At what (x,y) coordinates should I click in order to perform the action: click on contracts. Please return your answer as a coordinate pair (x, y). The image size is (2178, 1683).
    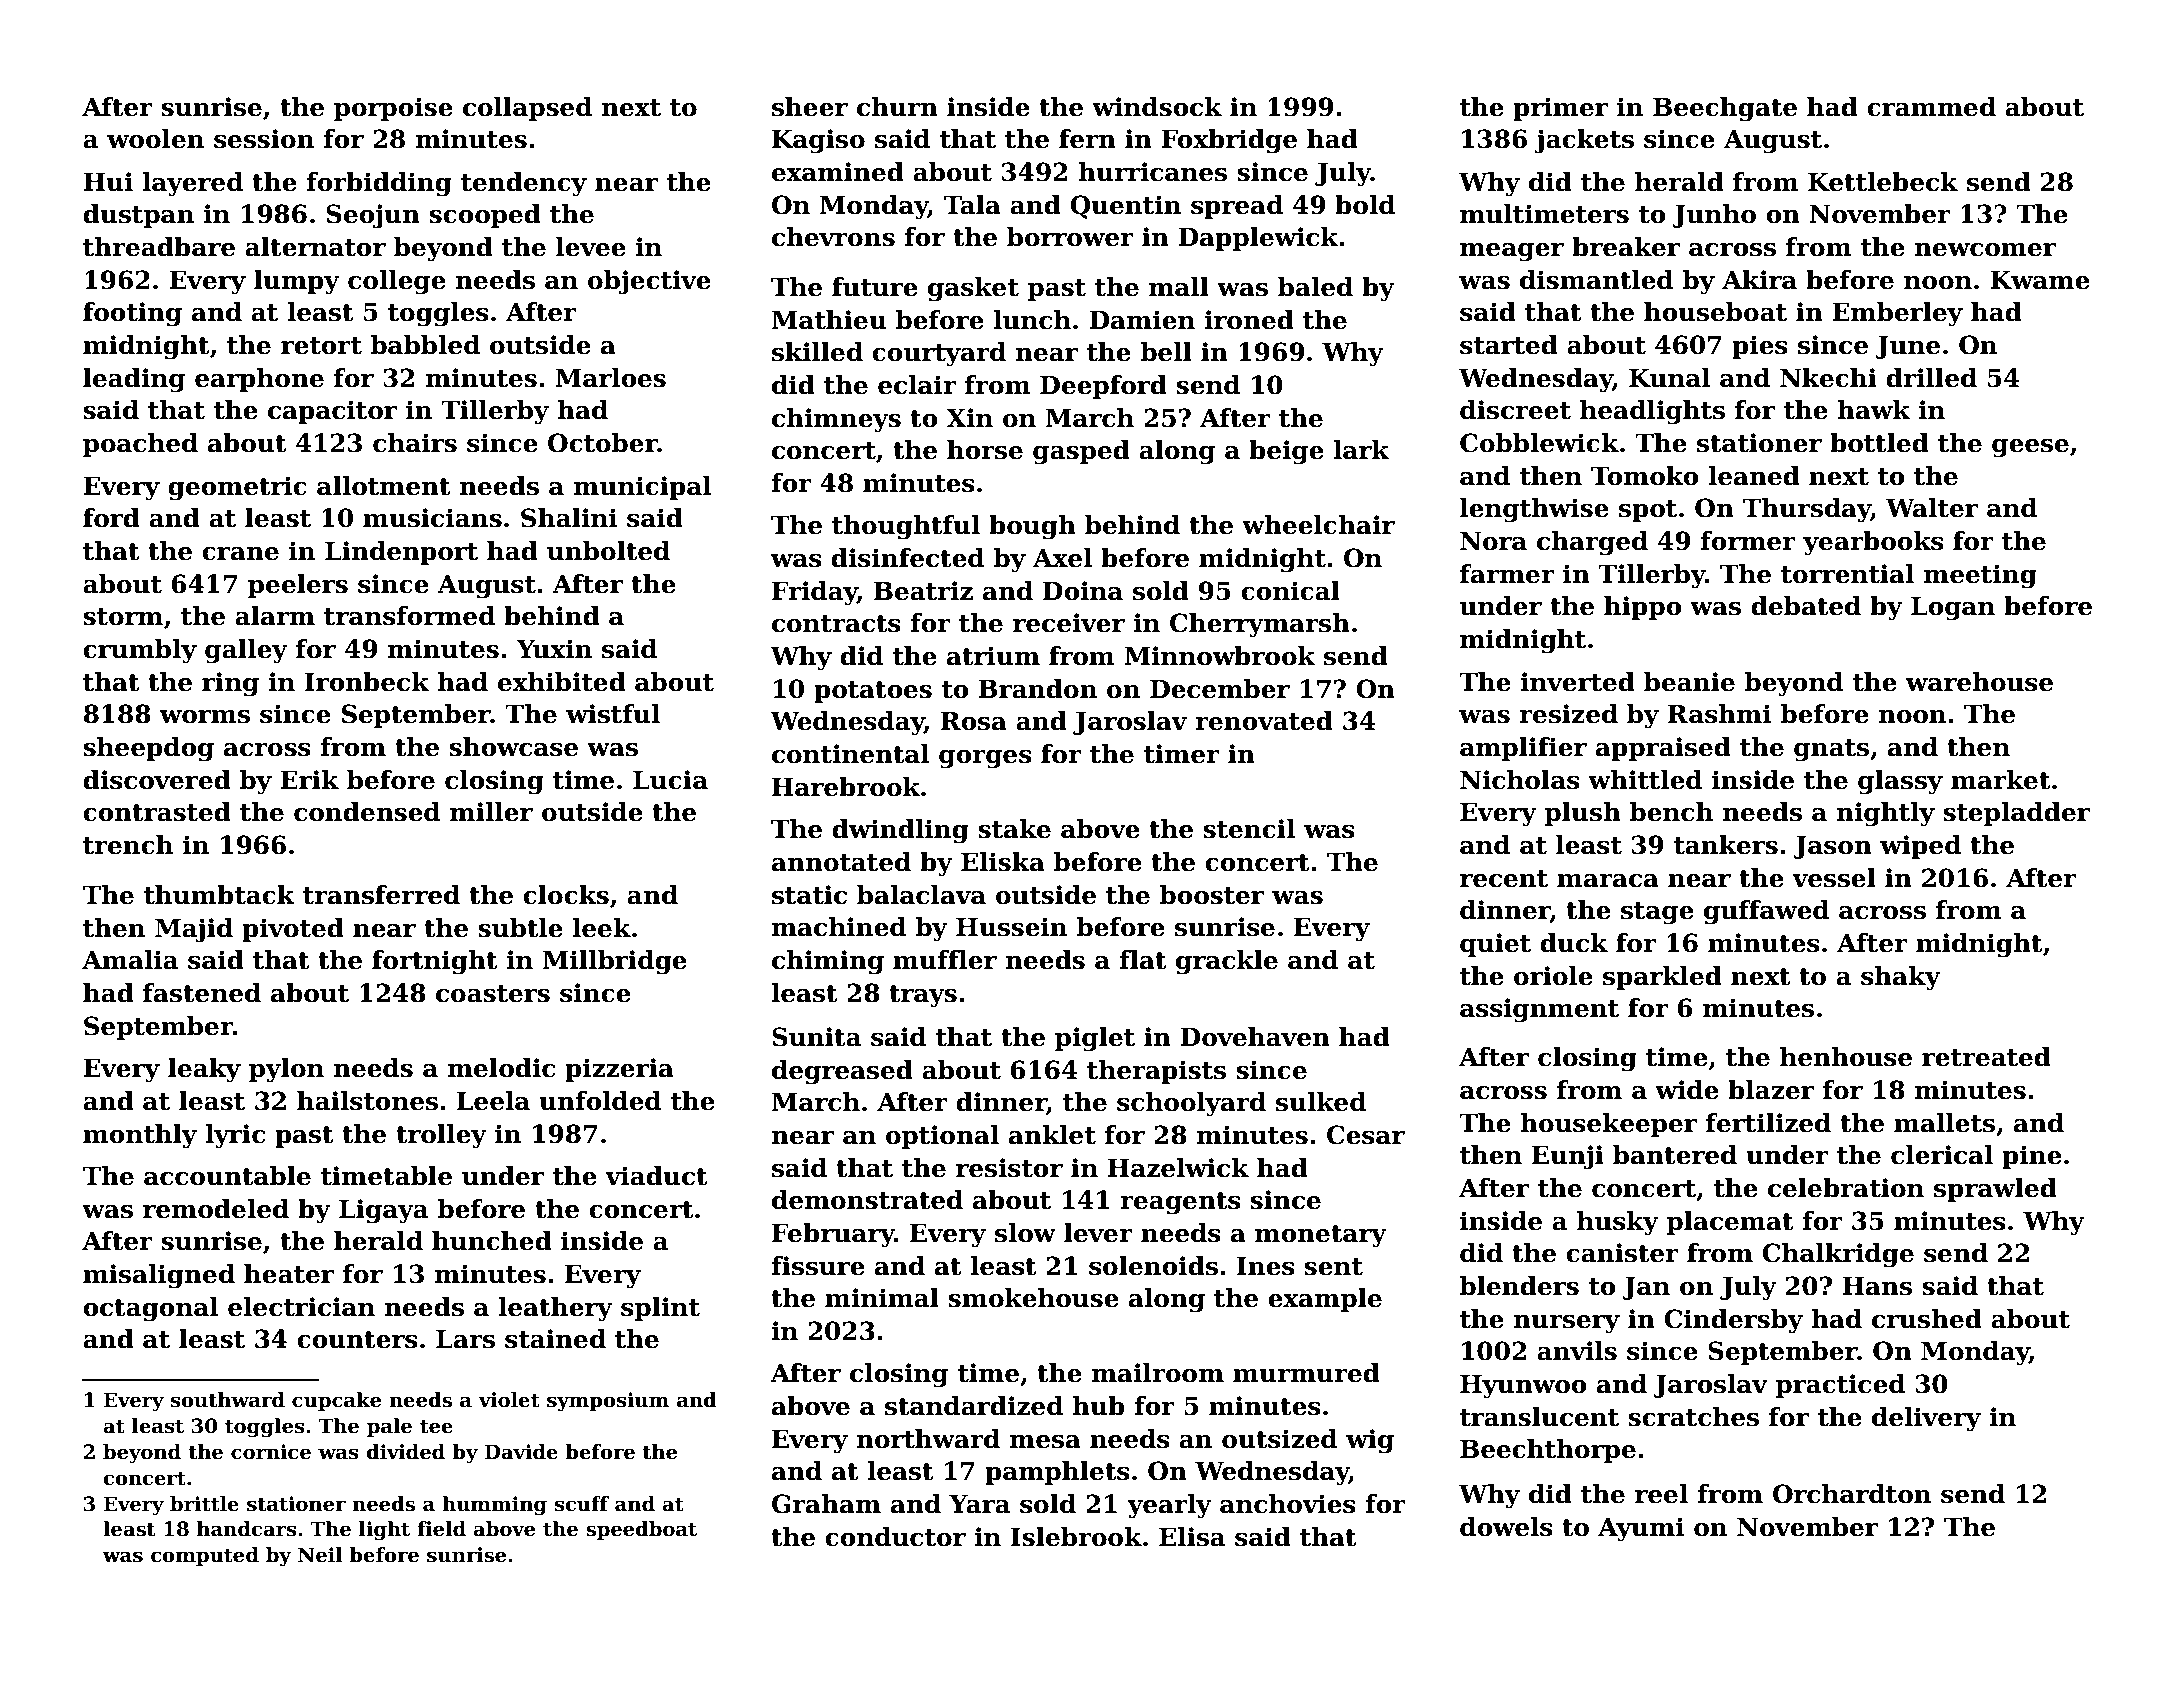
    Looking at the image, I should click on (836, 624).
